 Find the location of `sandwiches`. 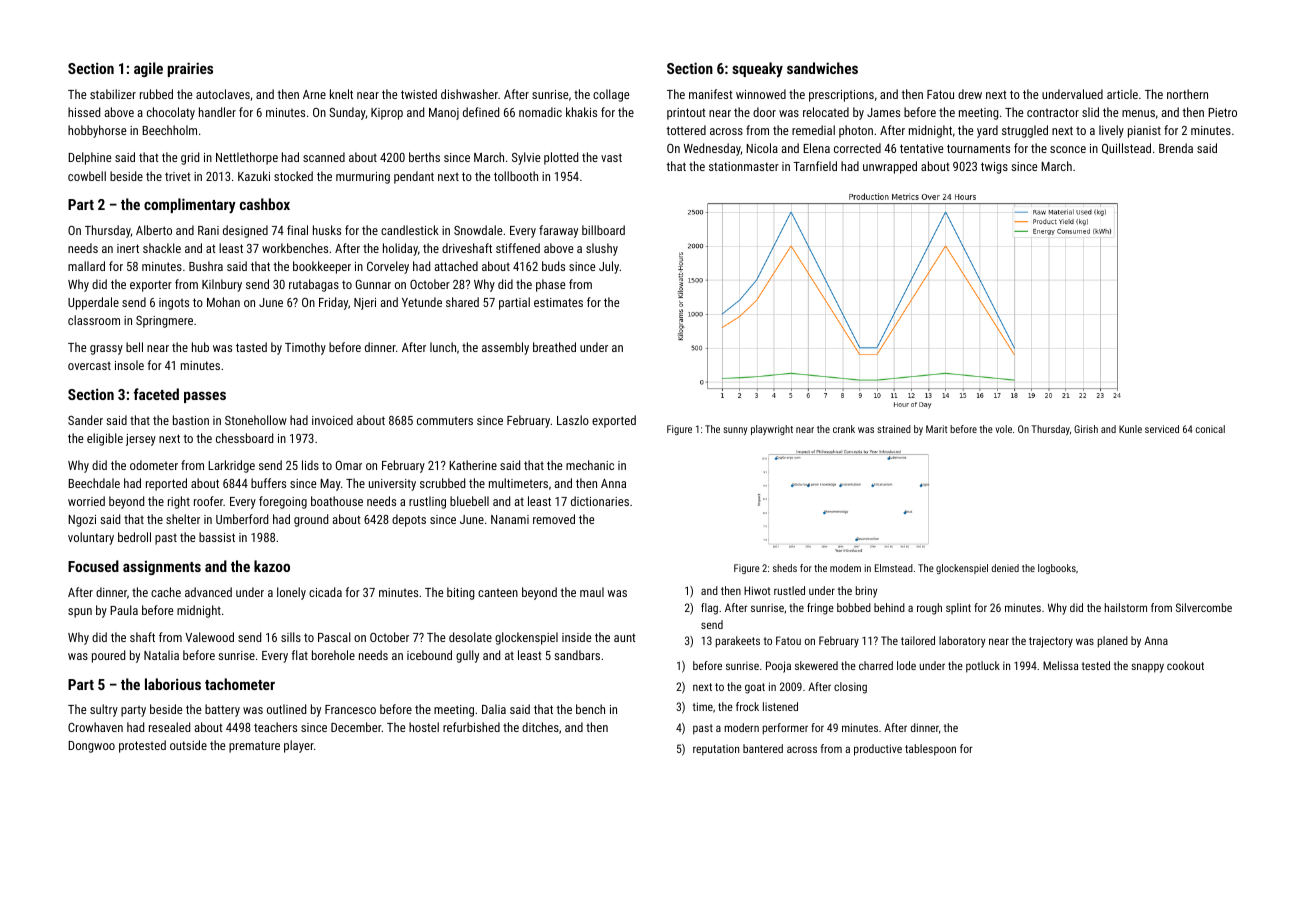

sandwiches is located at coordinates (822, 68).
